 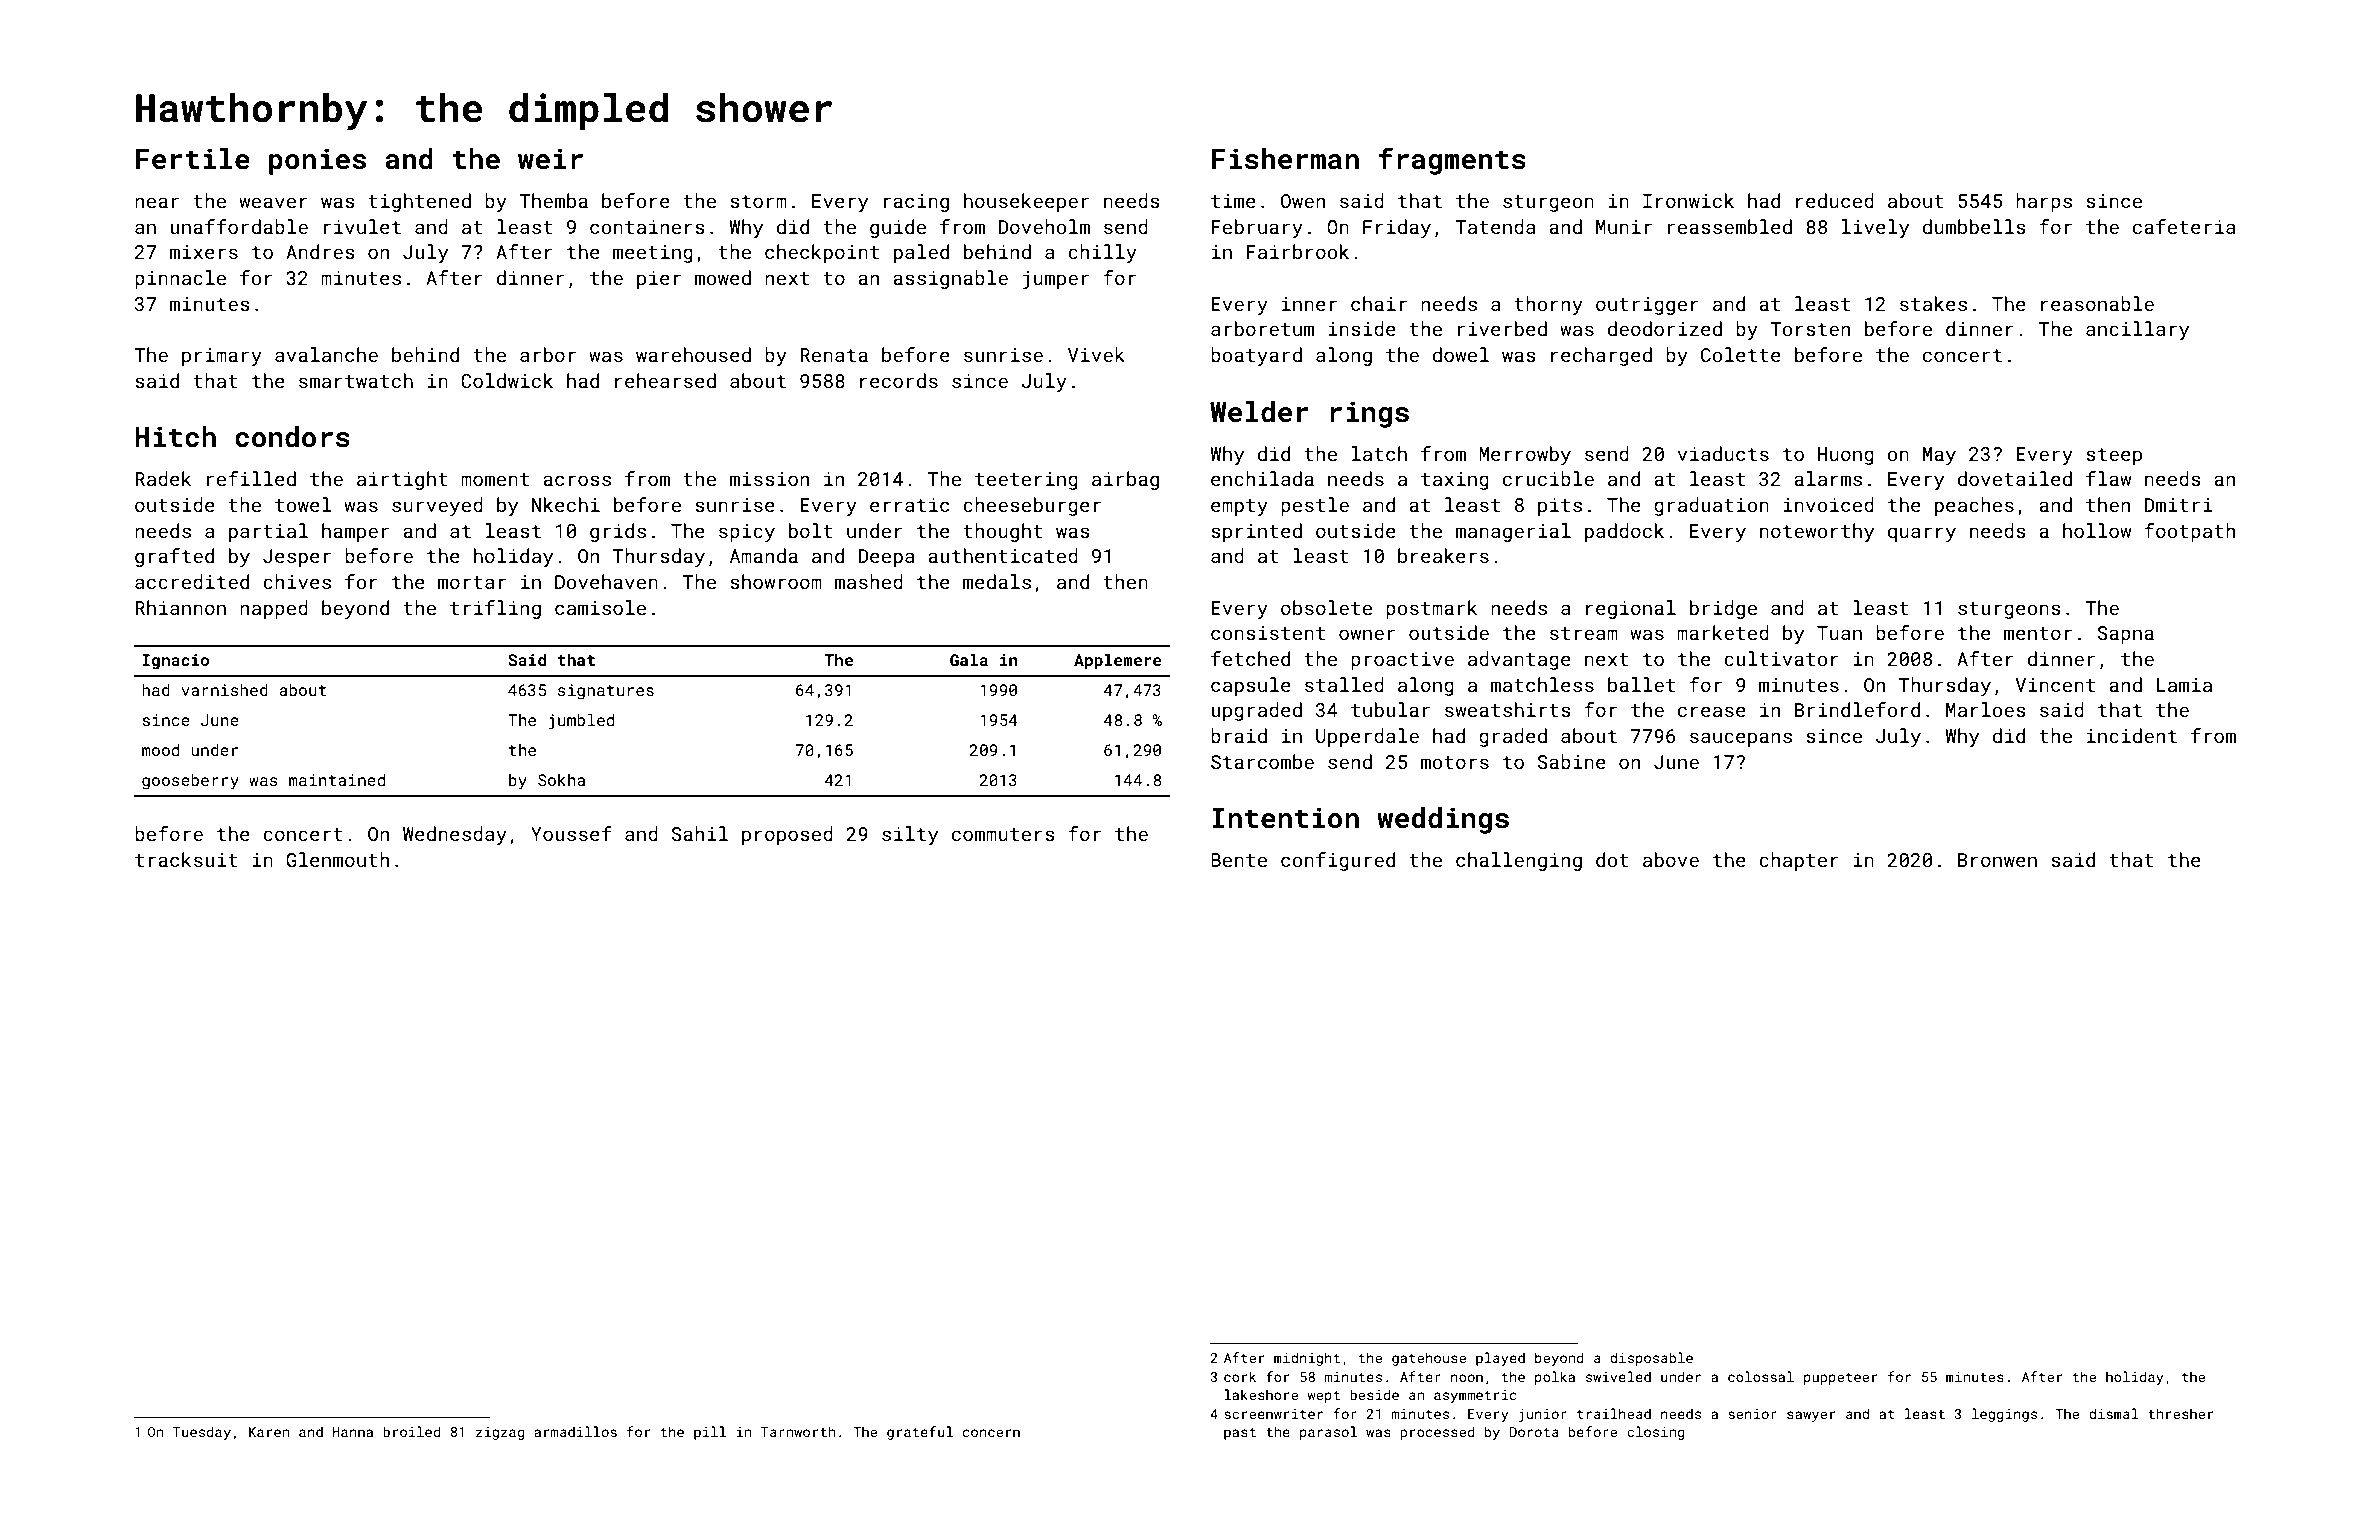 I want to click on regional, so click(x=1631, y=609).
